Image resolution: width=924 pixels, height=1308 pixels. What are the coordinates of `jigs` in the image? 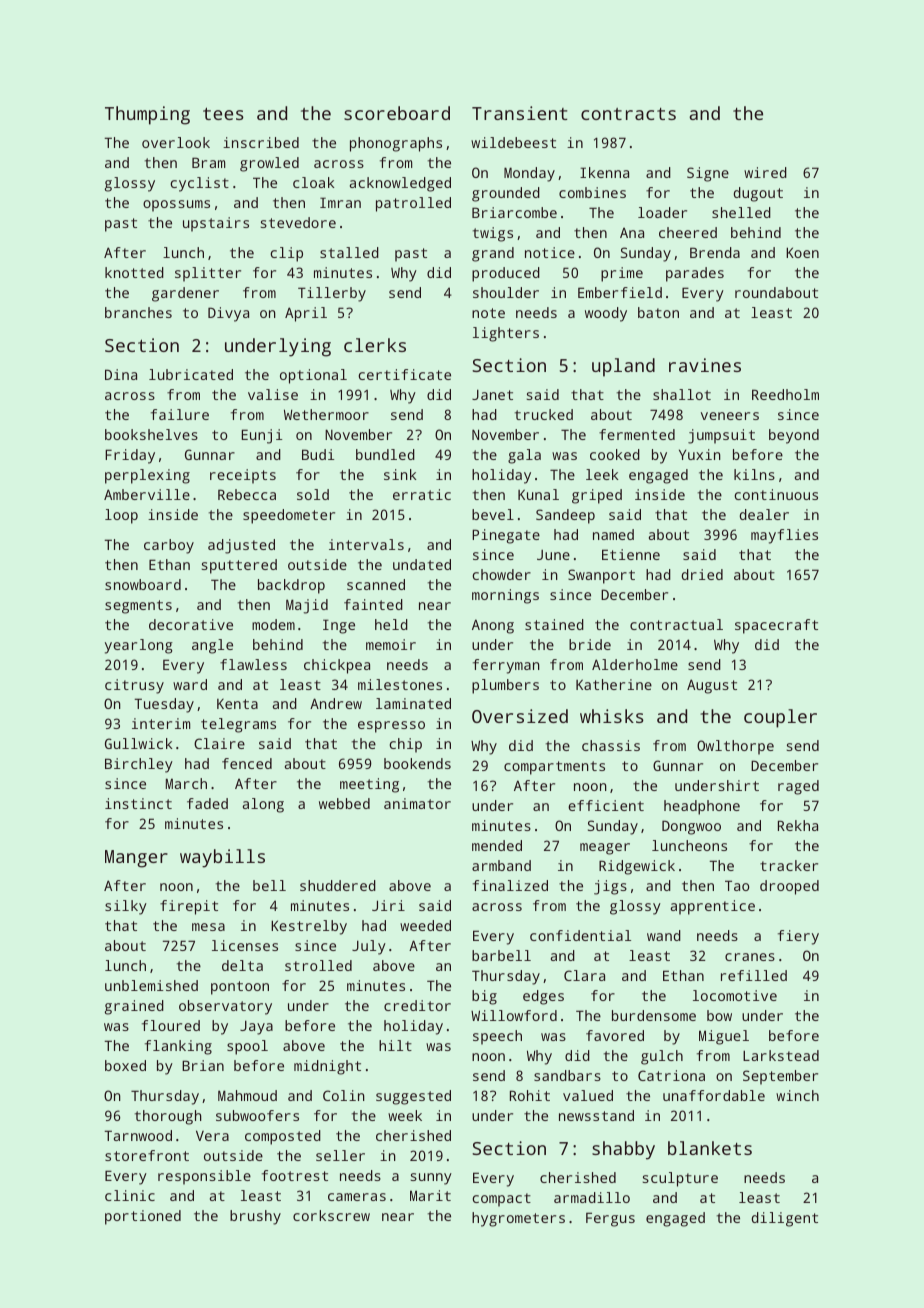 It's located at (610, 887).
